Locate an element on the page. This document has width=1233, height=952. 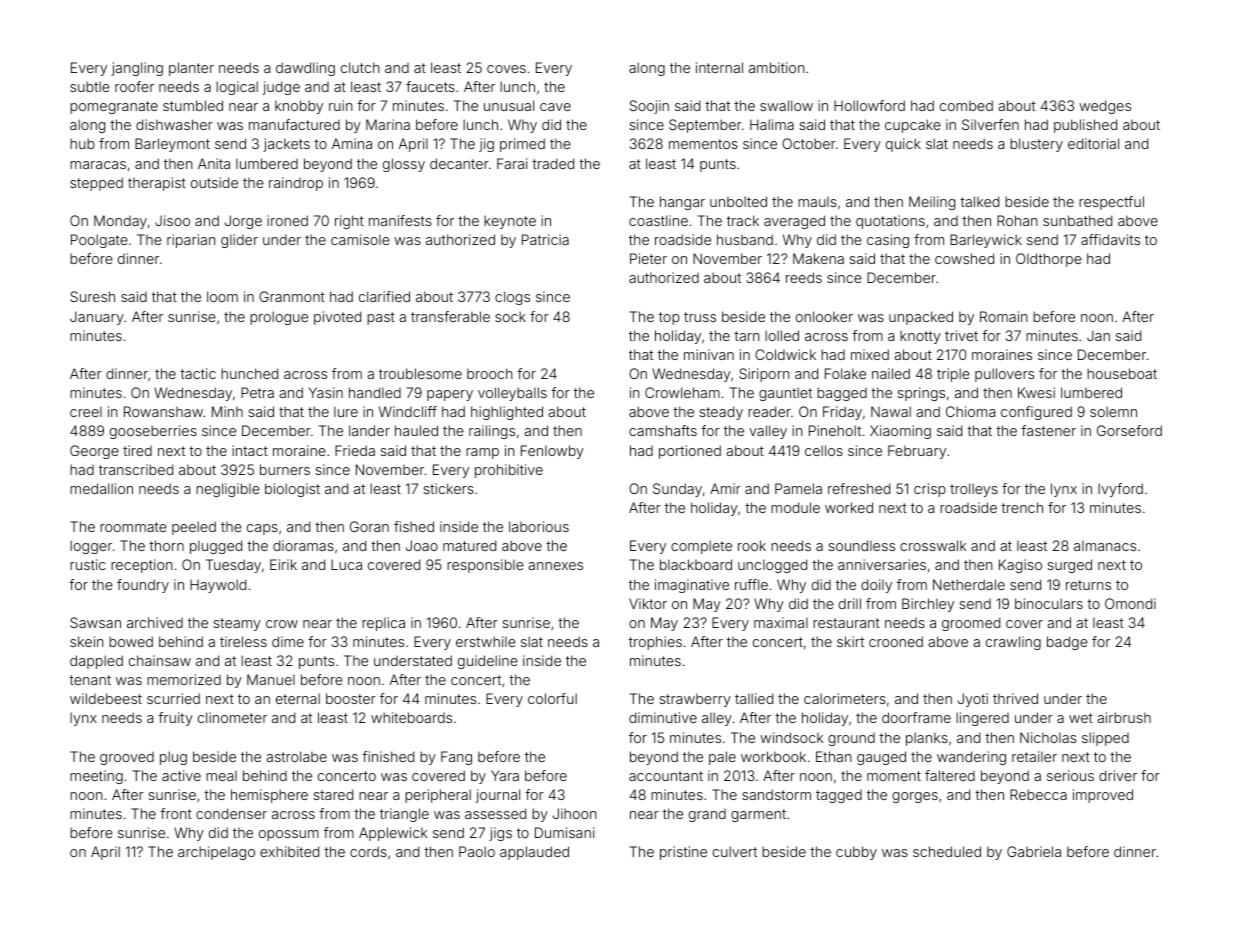
front is located at coordinates (176, 813).
